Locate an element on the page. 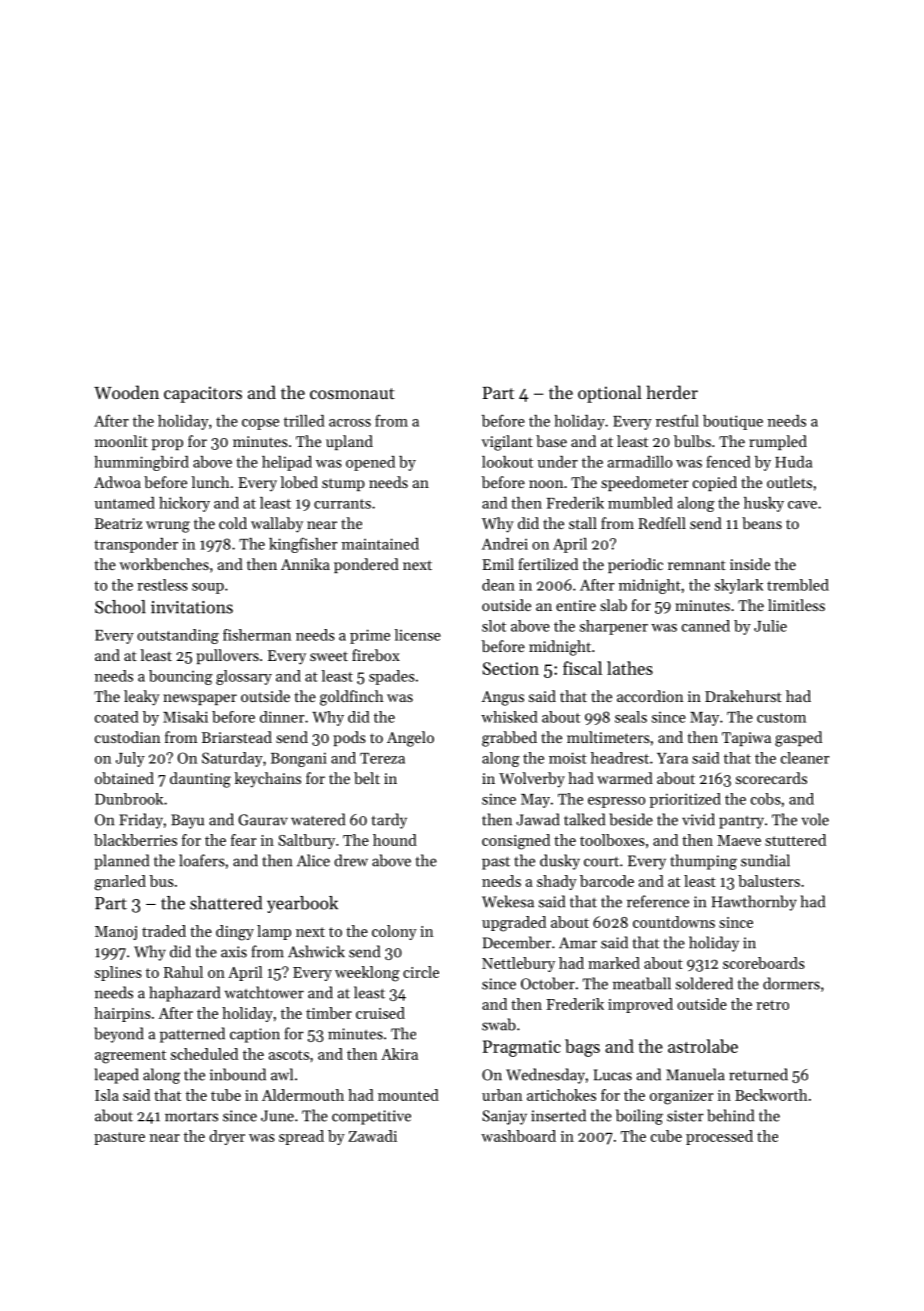  mounted is located at coordinates (408, 1095).
